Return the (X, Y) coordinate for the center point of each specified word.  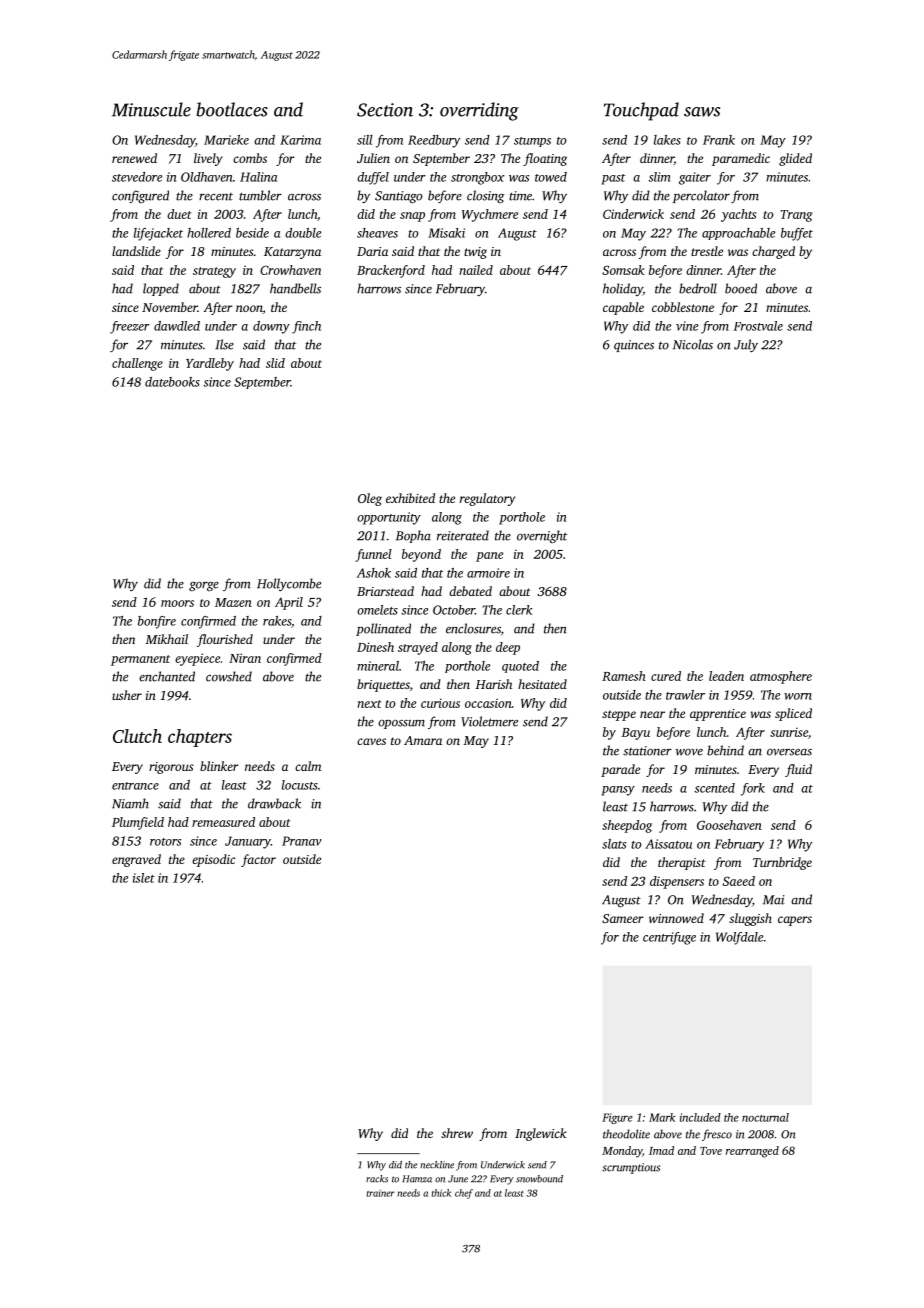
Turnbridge (782, 863)
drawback (274, 803)
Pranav (302, 841)
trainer (380, 1193)
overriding (479, 111)
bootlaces (232, 109)
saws (702, 112)
